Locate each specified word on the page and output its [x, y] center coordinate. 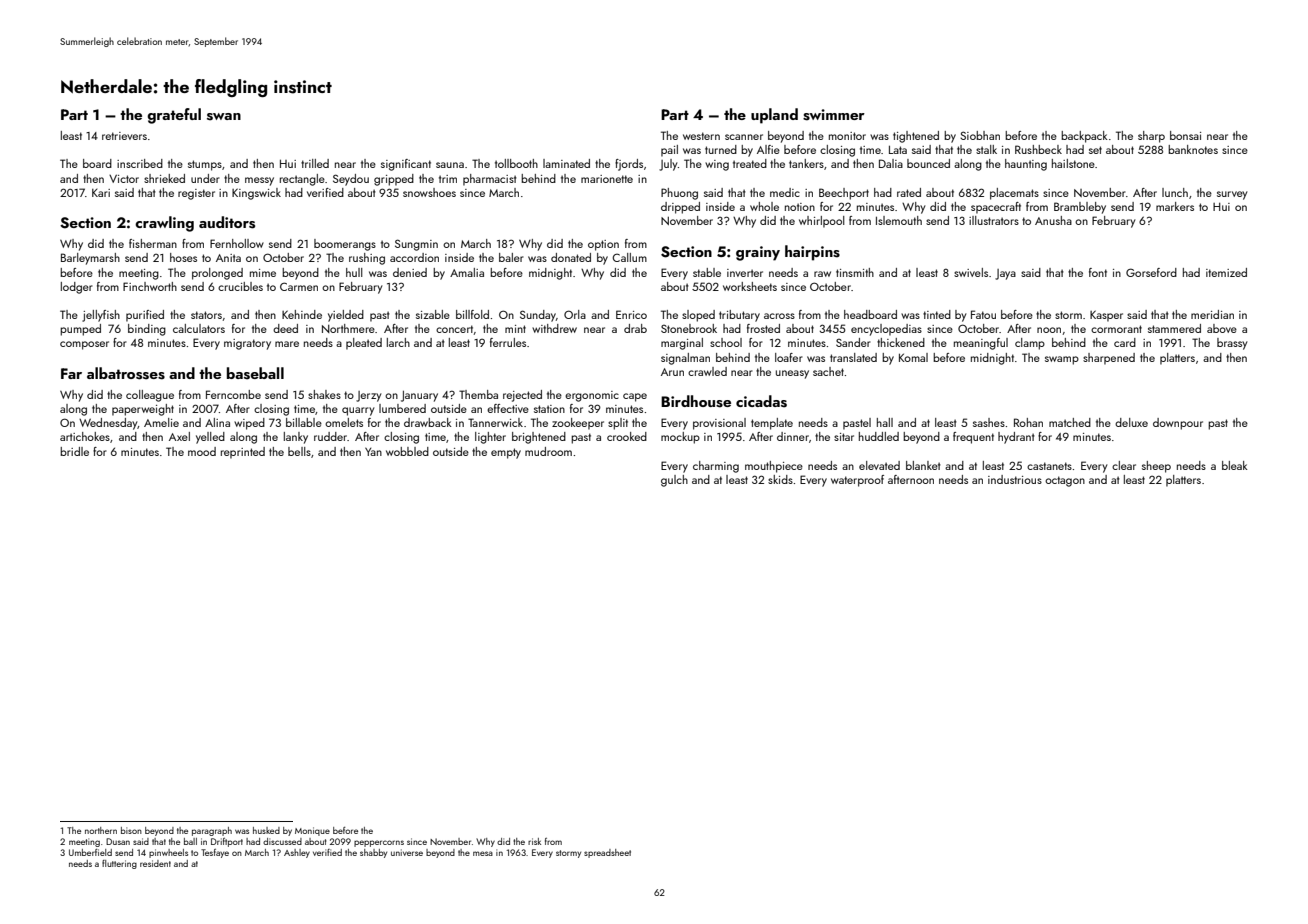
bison [131, 830]
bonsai [1185, 135]
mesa [483, 853]
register [196, 194]
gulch [674, 481]
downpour [1178, 424]
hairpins [812, 253]
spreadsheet [607, 853]
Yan [373, 451]
